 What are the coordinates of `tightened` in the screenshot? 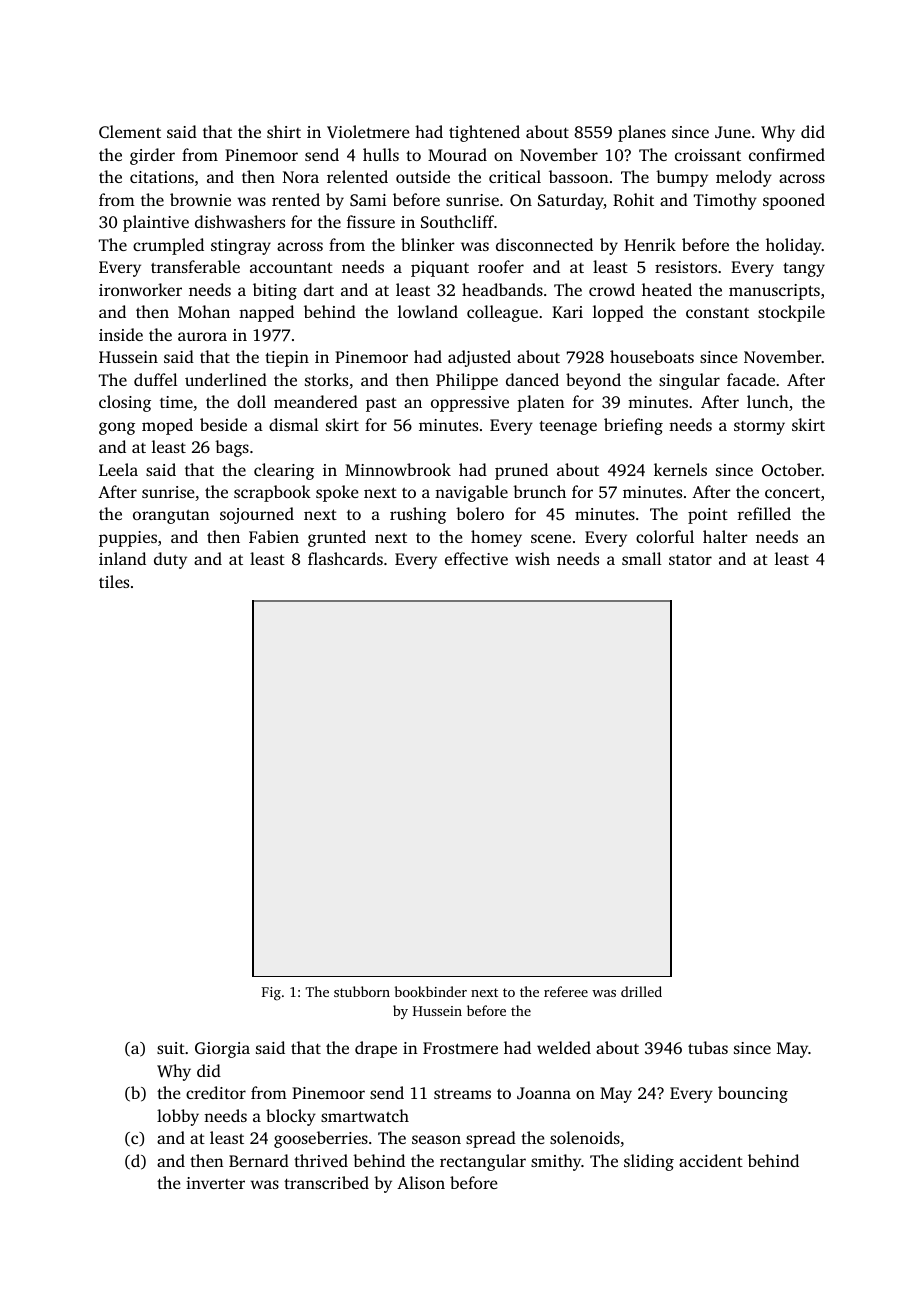 It's located at (484, 133).
